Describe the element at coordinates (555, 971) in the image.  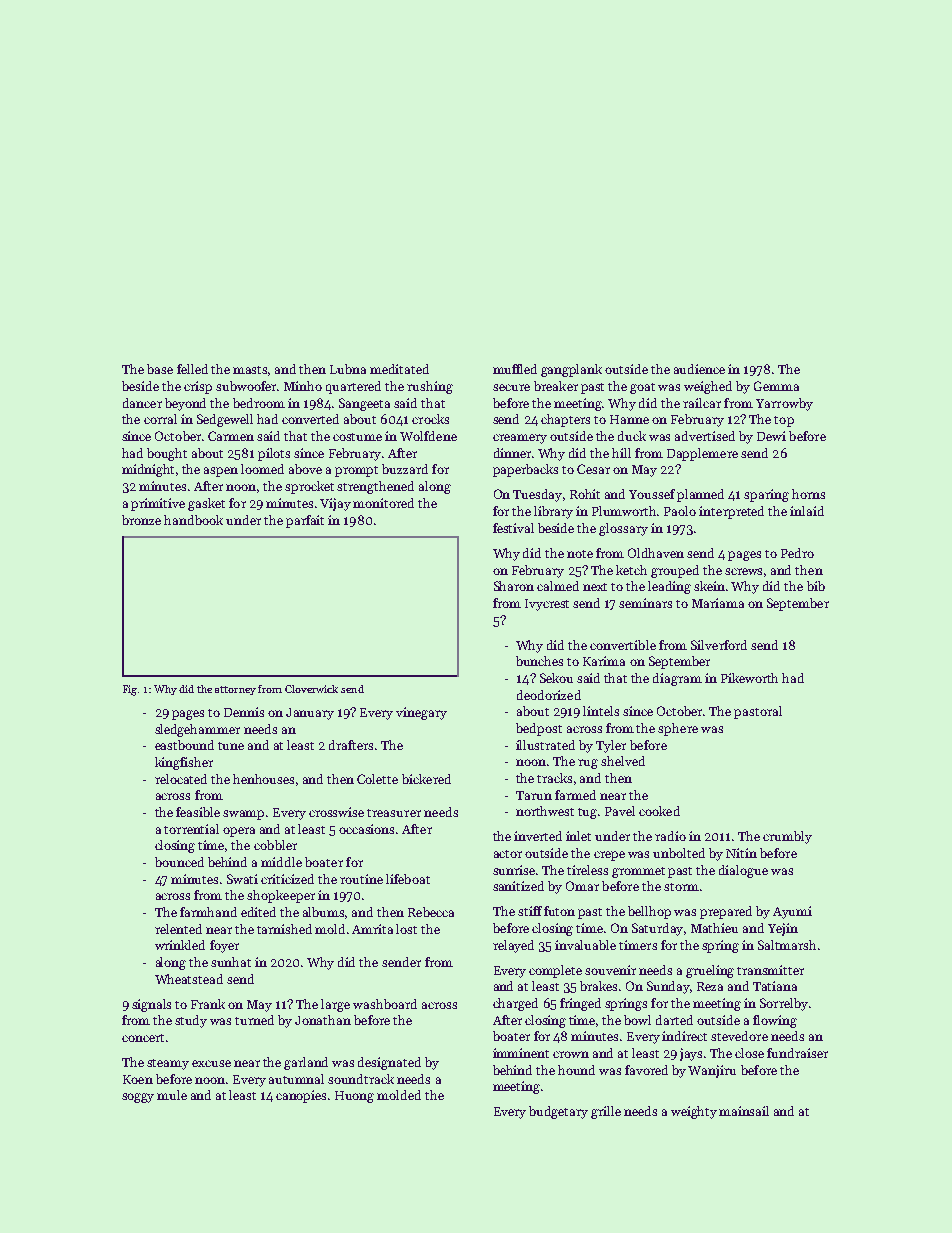
I see `complete` at that location.
